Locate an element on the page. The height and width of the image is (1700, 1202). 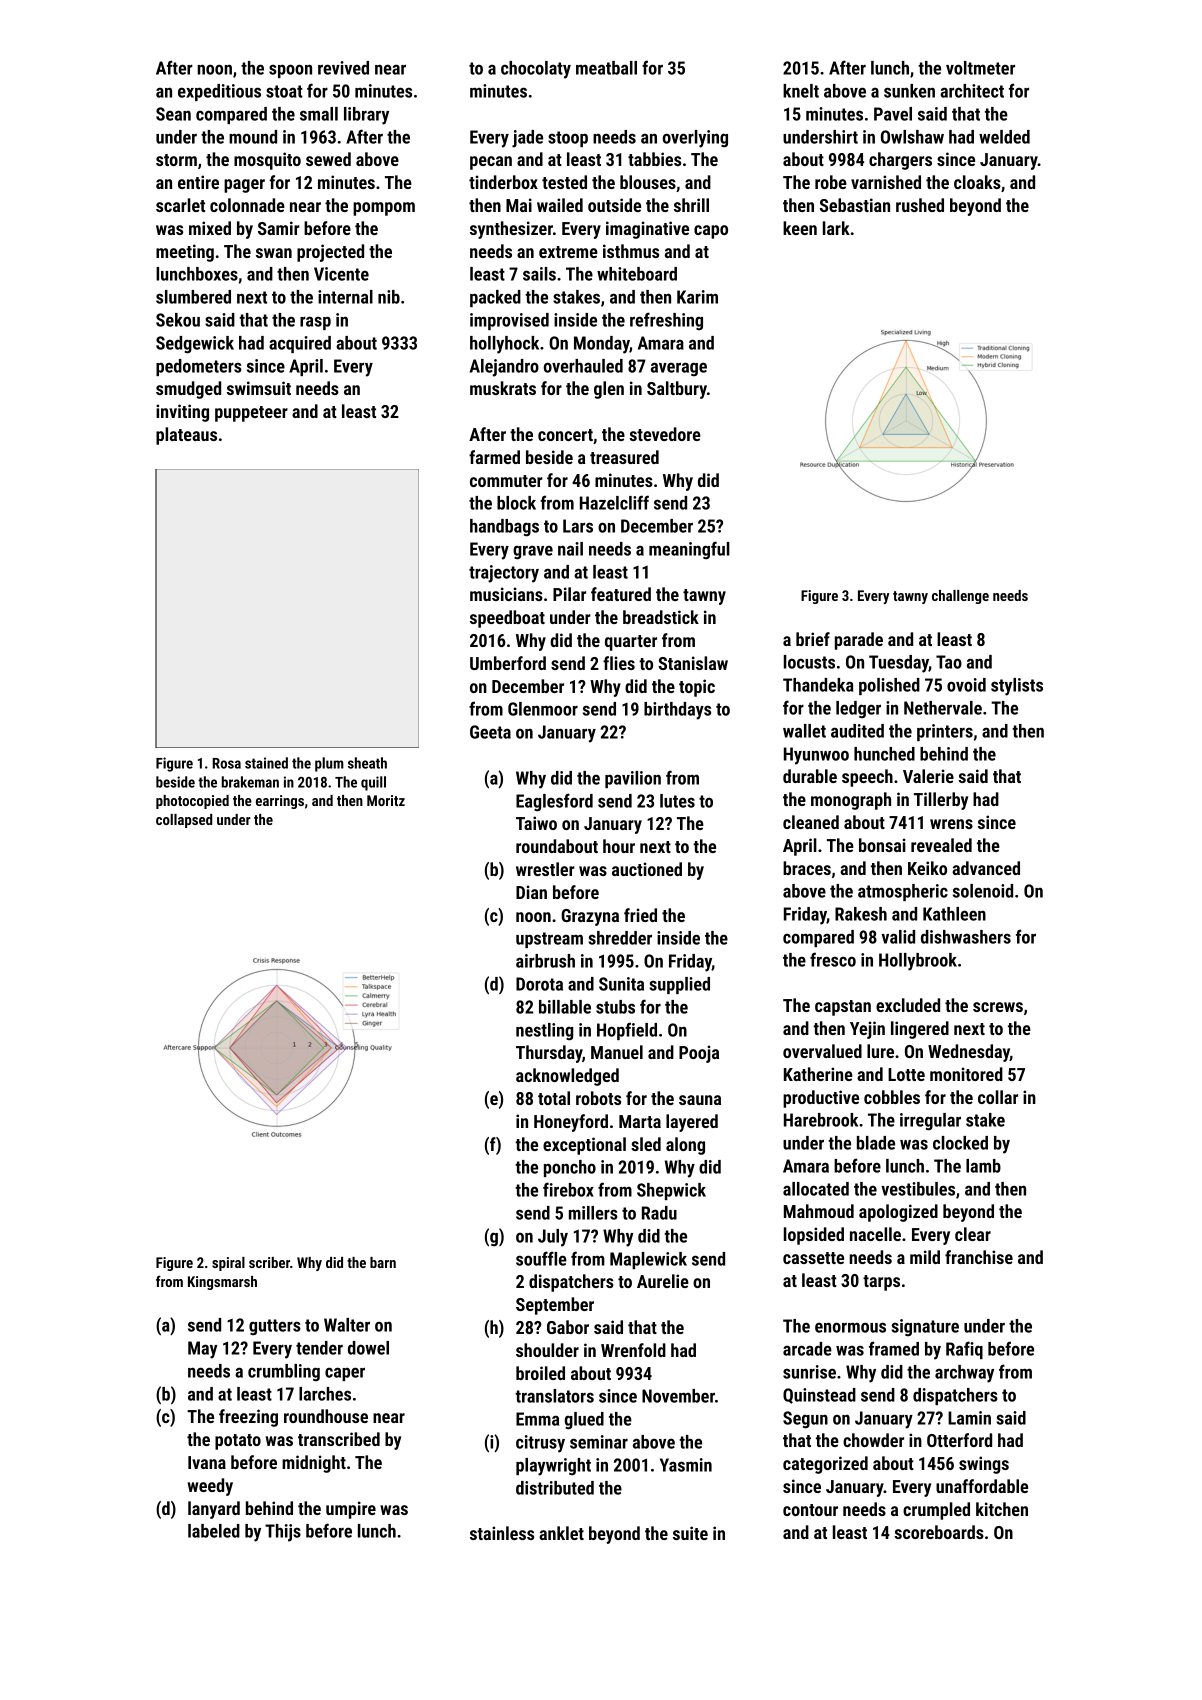
meatball is located at coordinates (606, 68).
